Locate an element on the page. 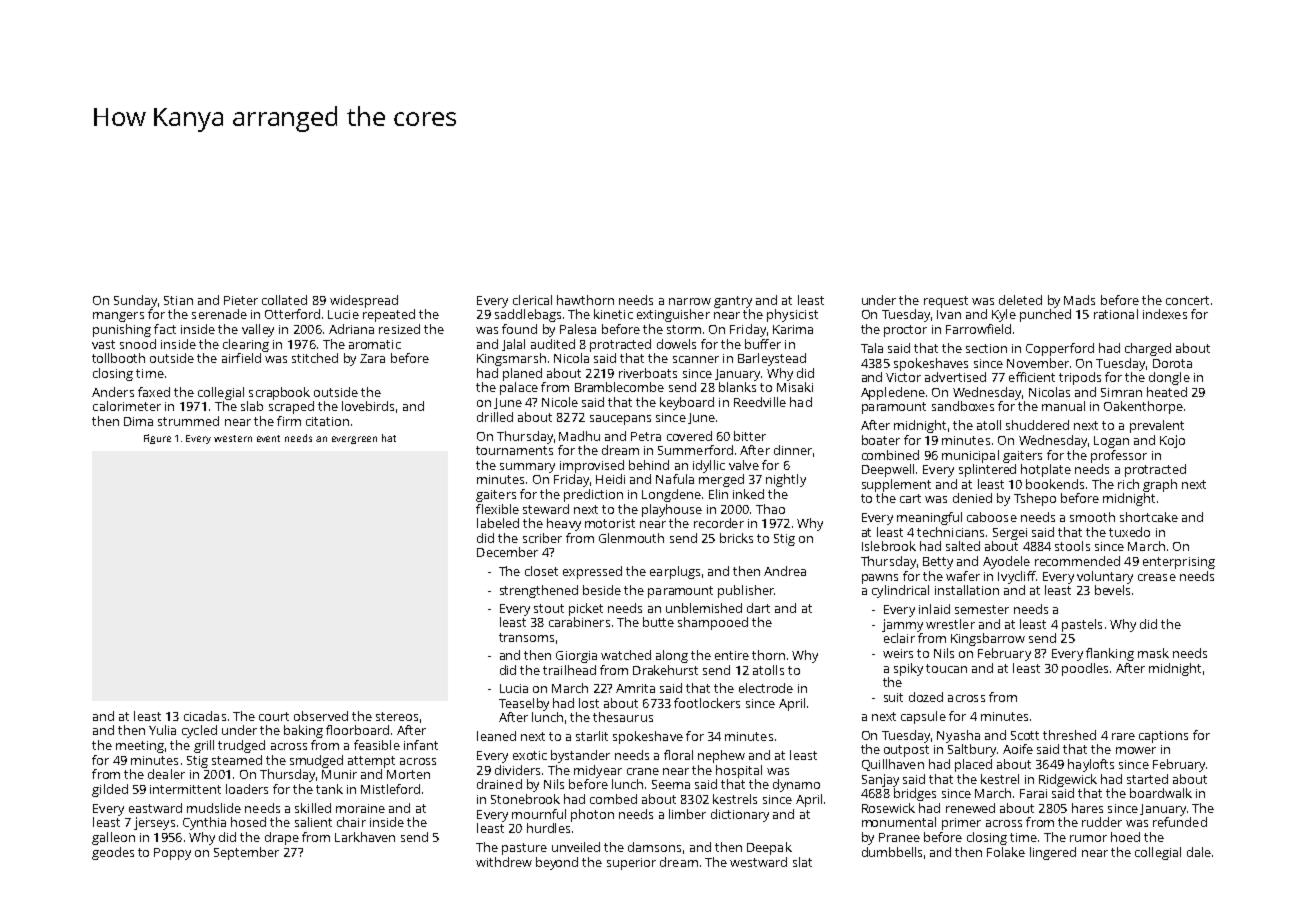 This page has height=924, width=1308. lingered is located at coordinates (1053, 853).
